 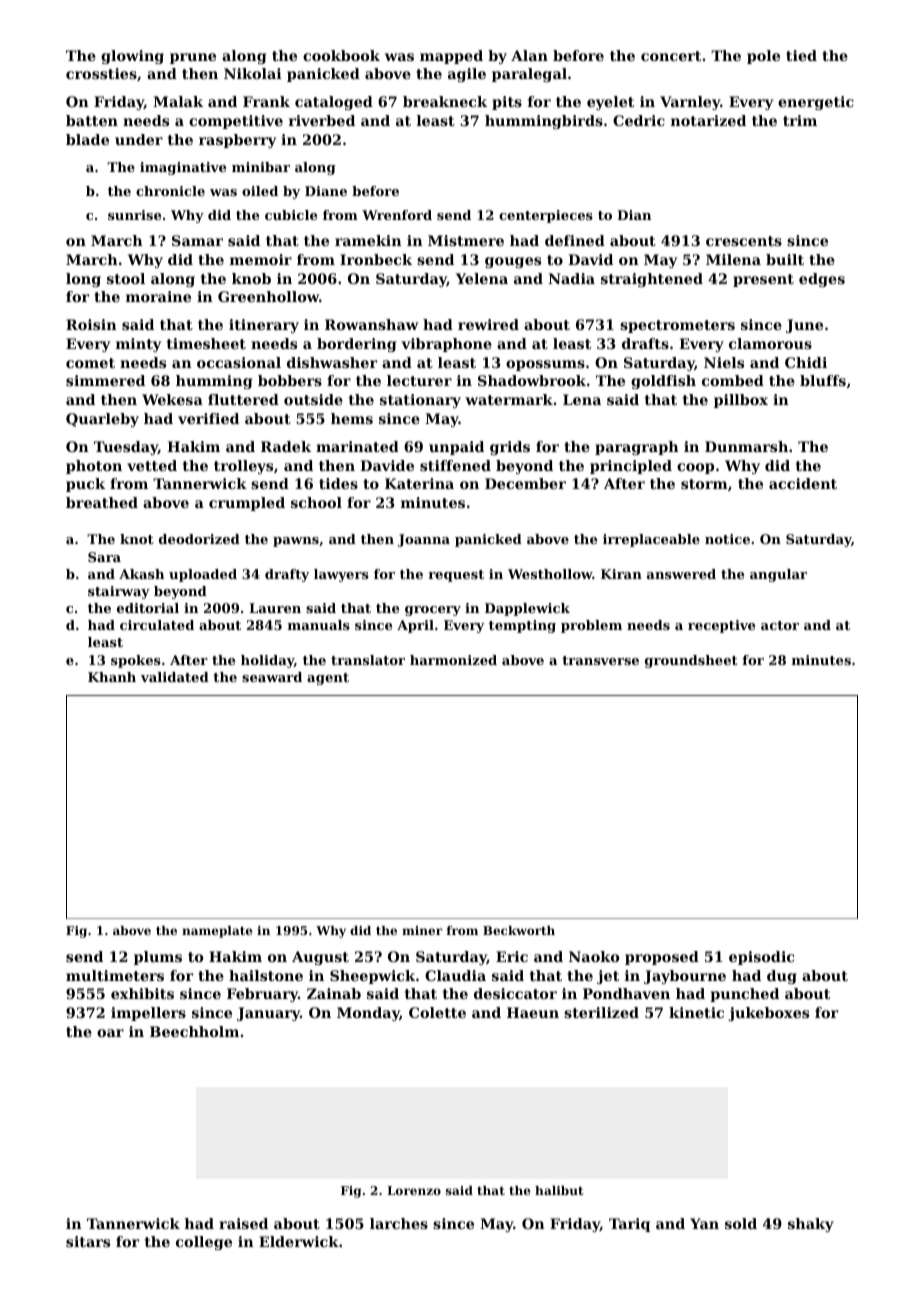 What do you see at coordinates (217, 932) in the page?
I see `nameplate` at bounding box center [217, 932].
